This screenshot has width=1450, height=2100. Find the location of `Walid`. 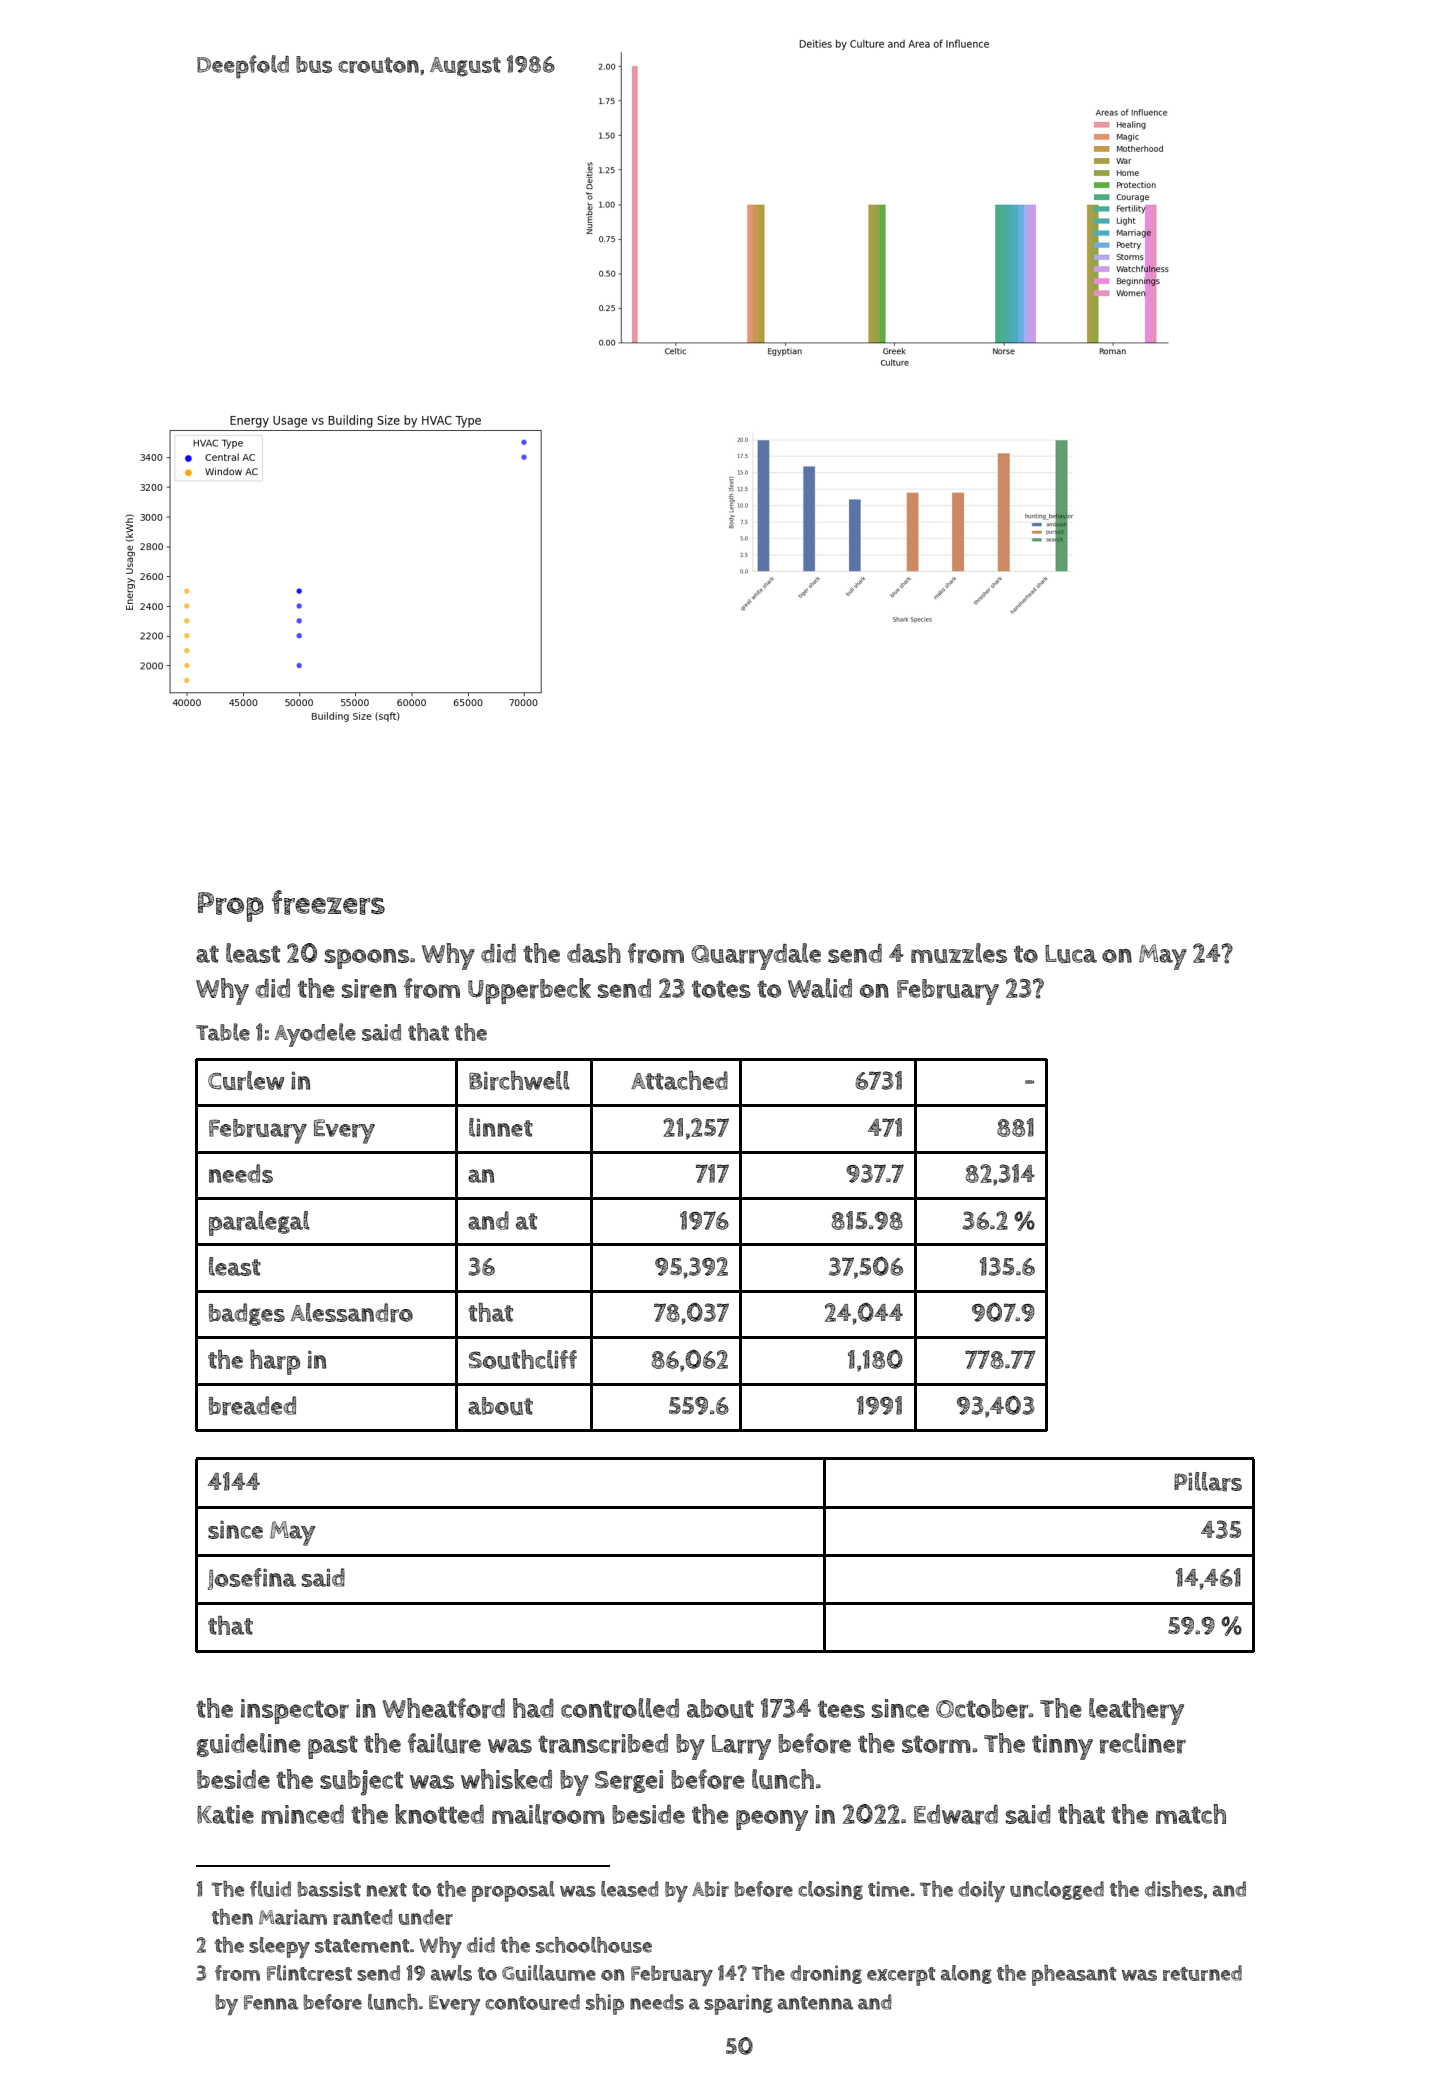

Walid is located at coordinates (820, 988).
